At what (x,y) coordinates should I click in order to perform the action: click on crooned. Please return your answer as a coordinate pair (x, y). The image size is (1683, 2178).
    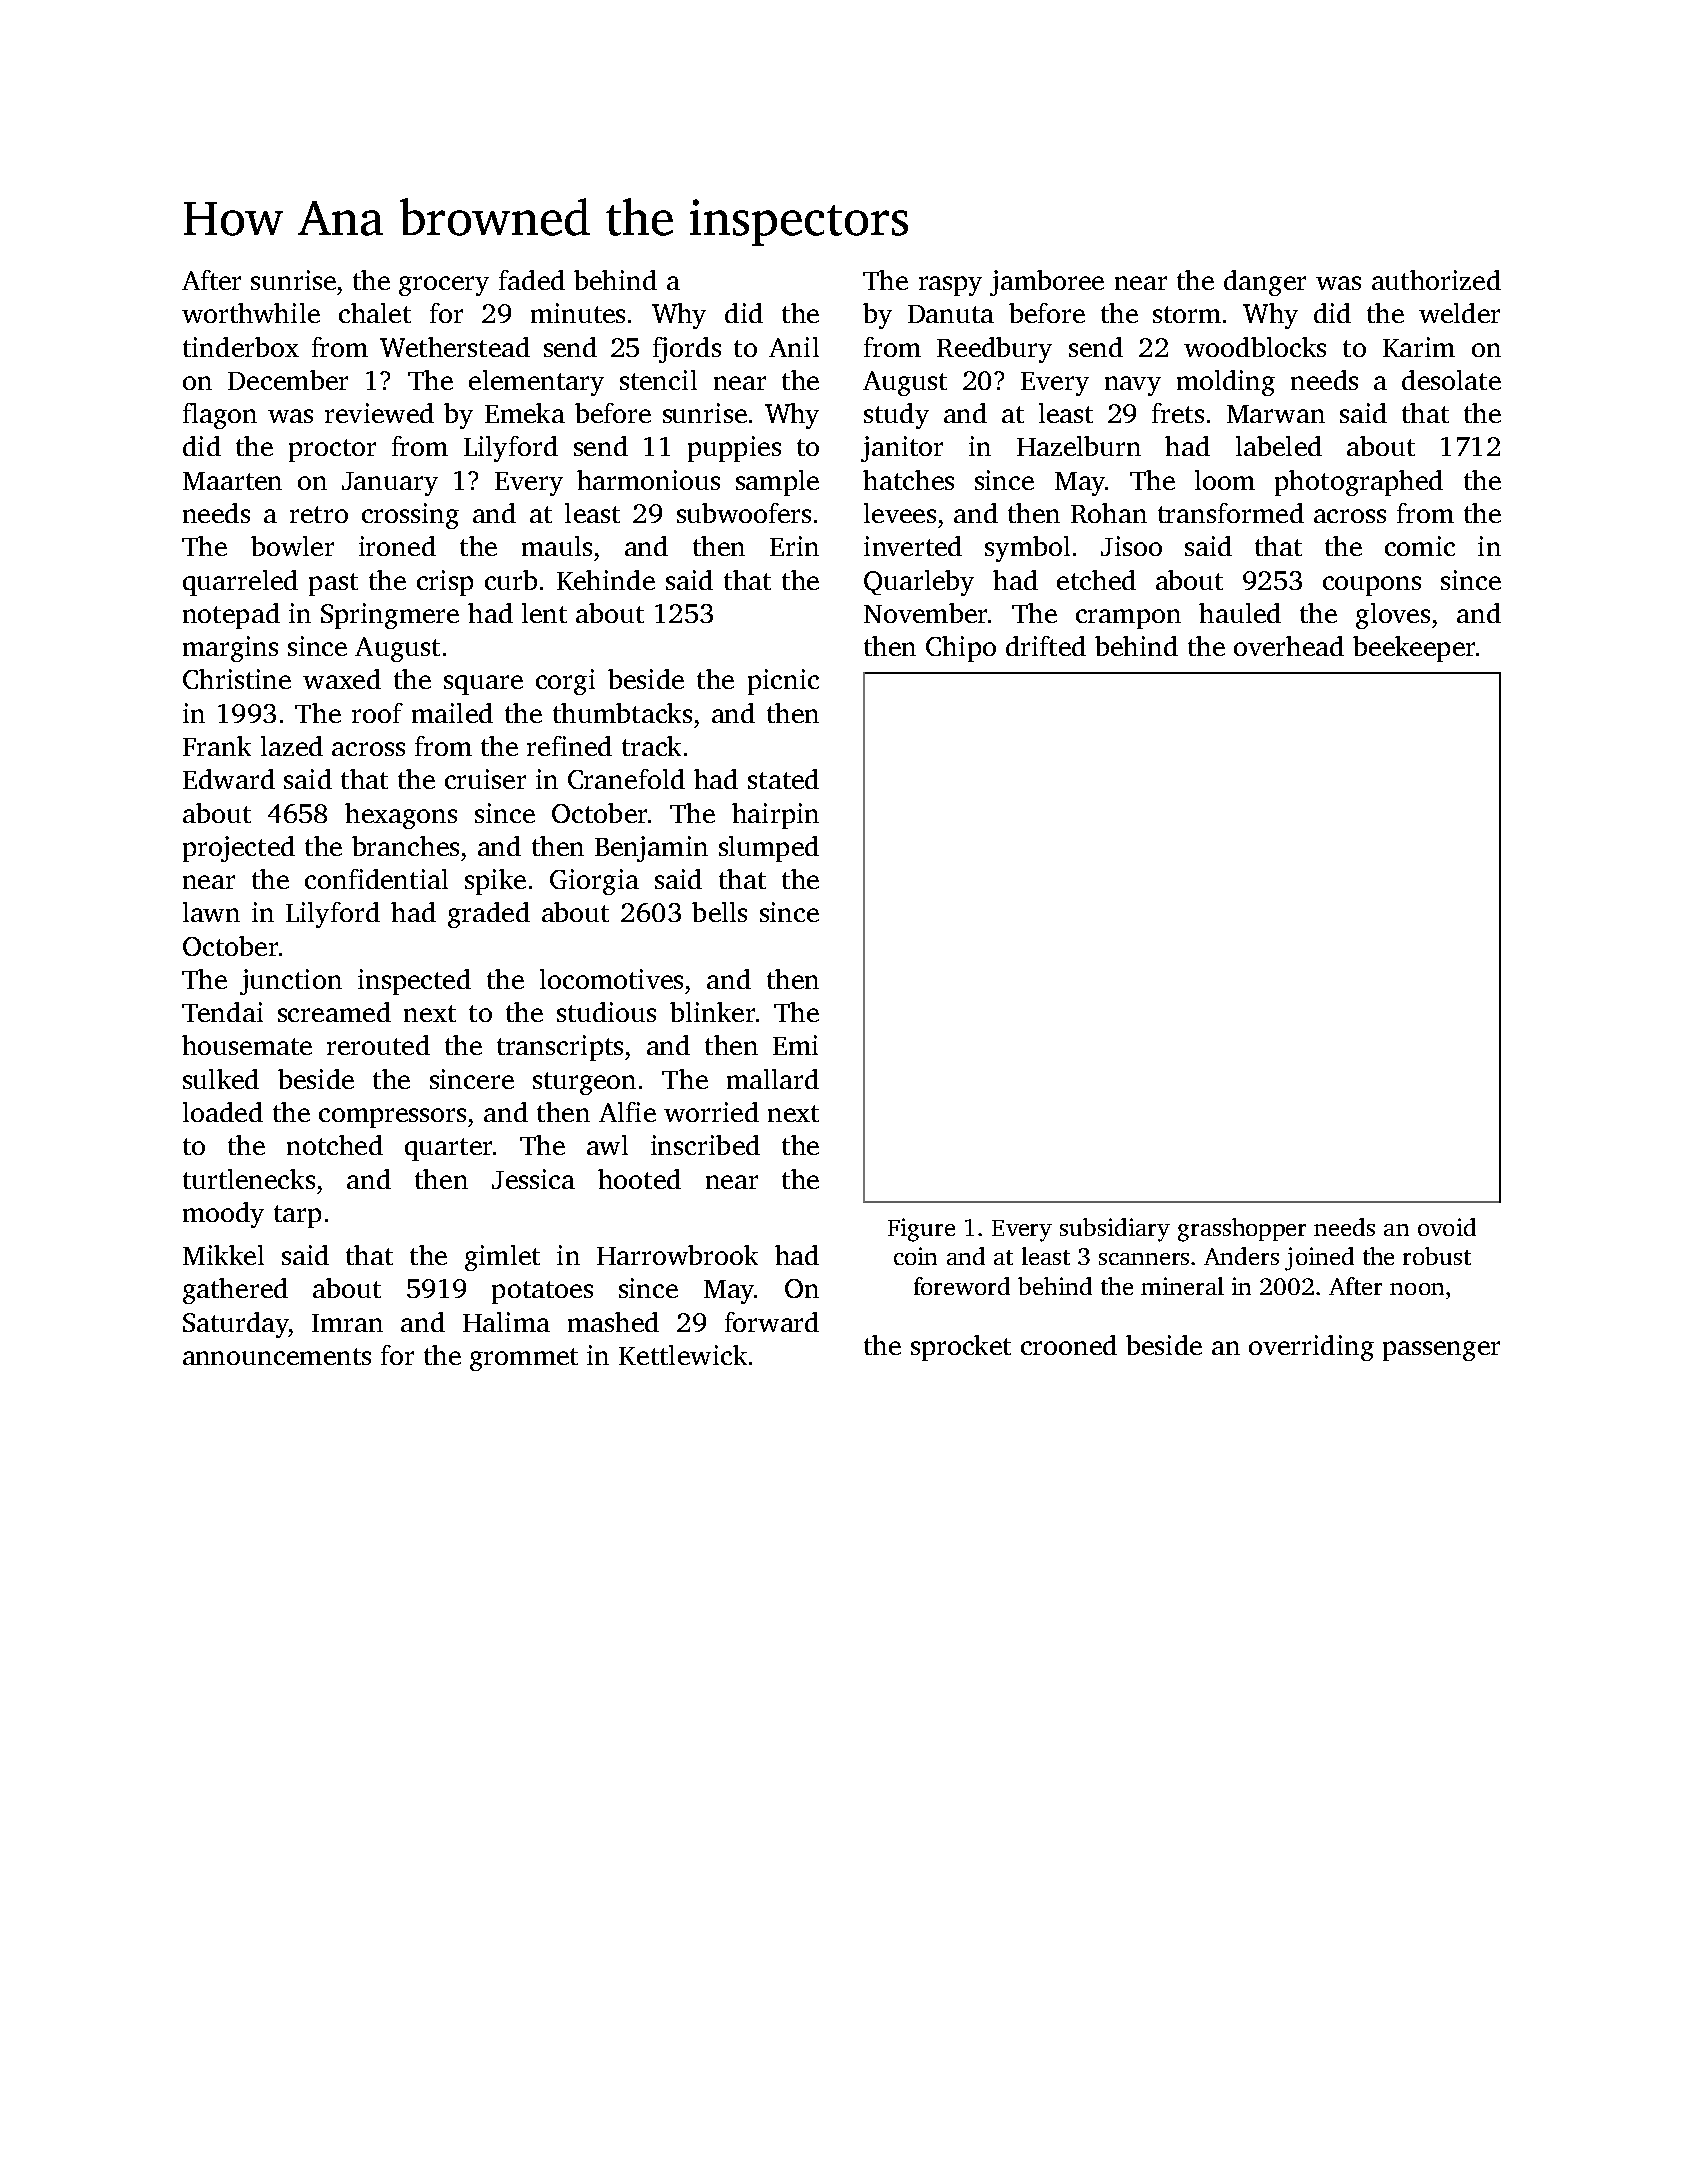
    Looking at the image, I should click on (1069, 1345).
